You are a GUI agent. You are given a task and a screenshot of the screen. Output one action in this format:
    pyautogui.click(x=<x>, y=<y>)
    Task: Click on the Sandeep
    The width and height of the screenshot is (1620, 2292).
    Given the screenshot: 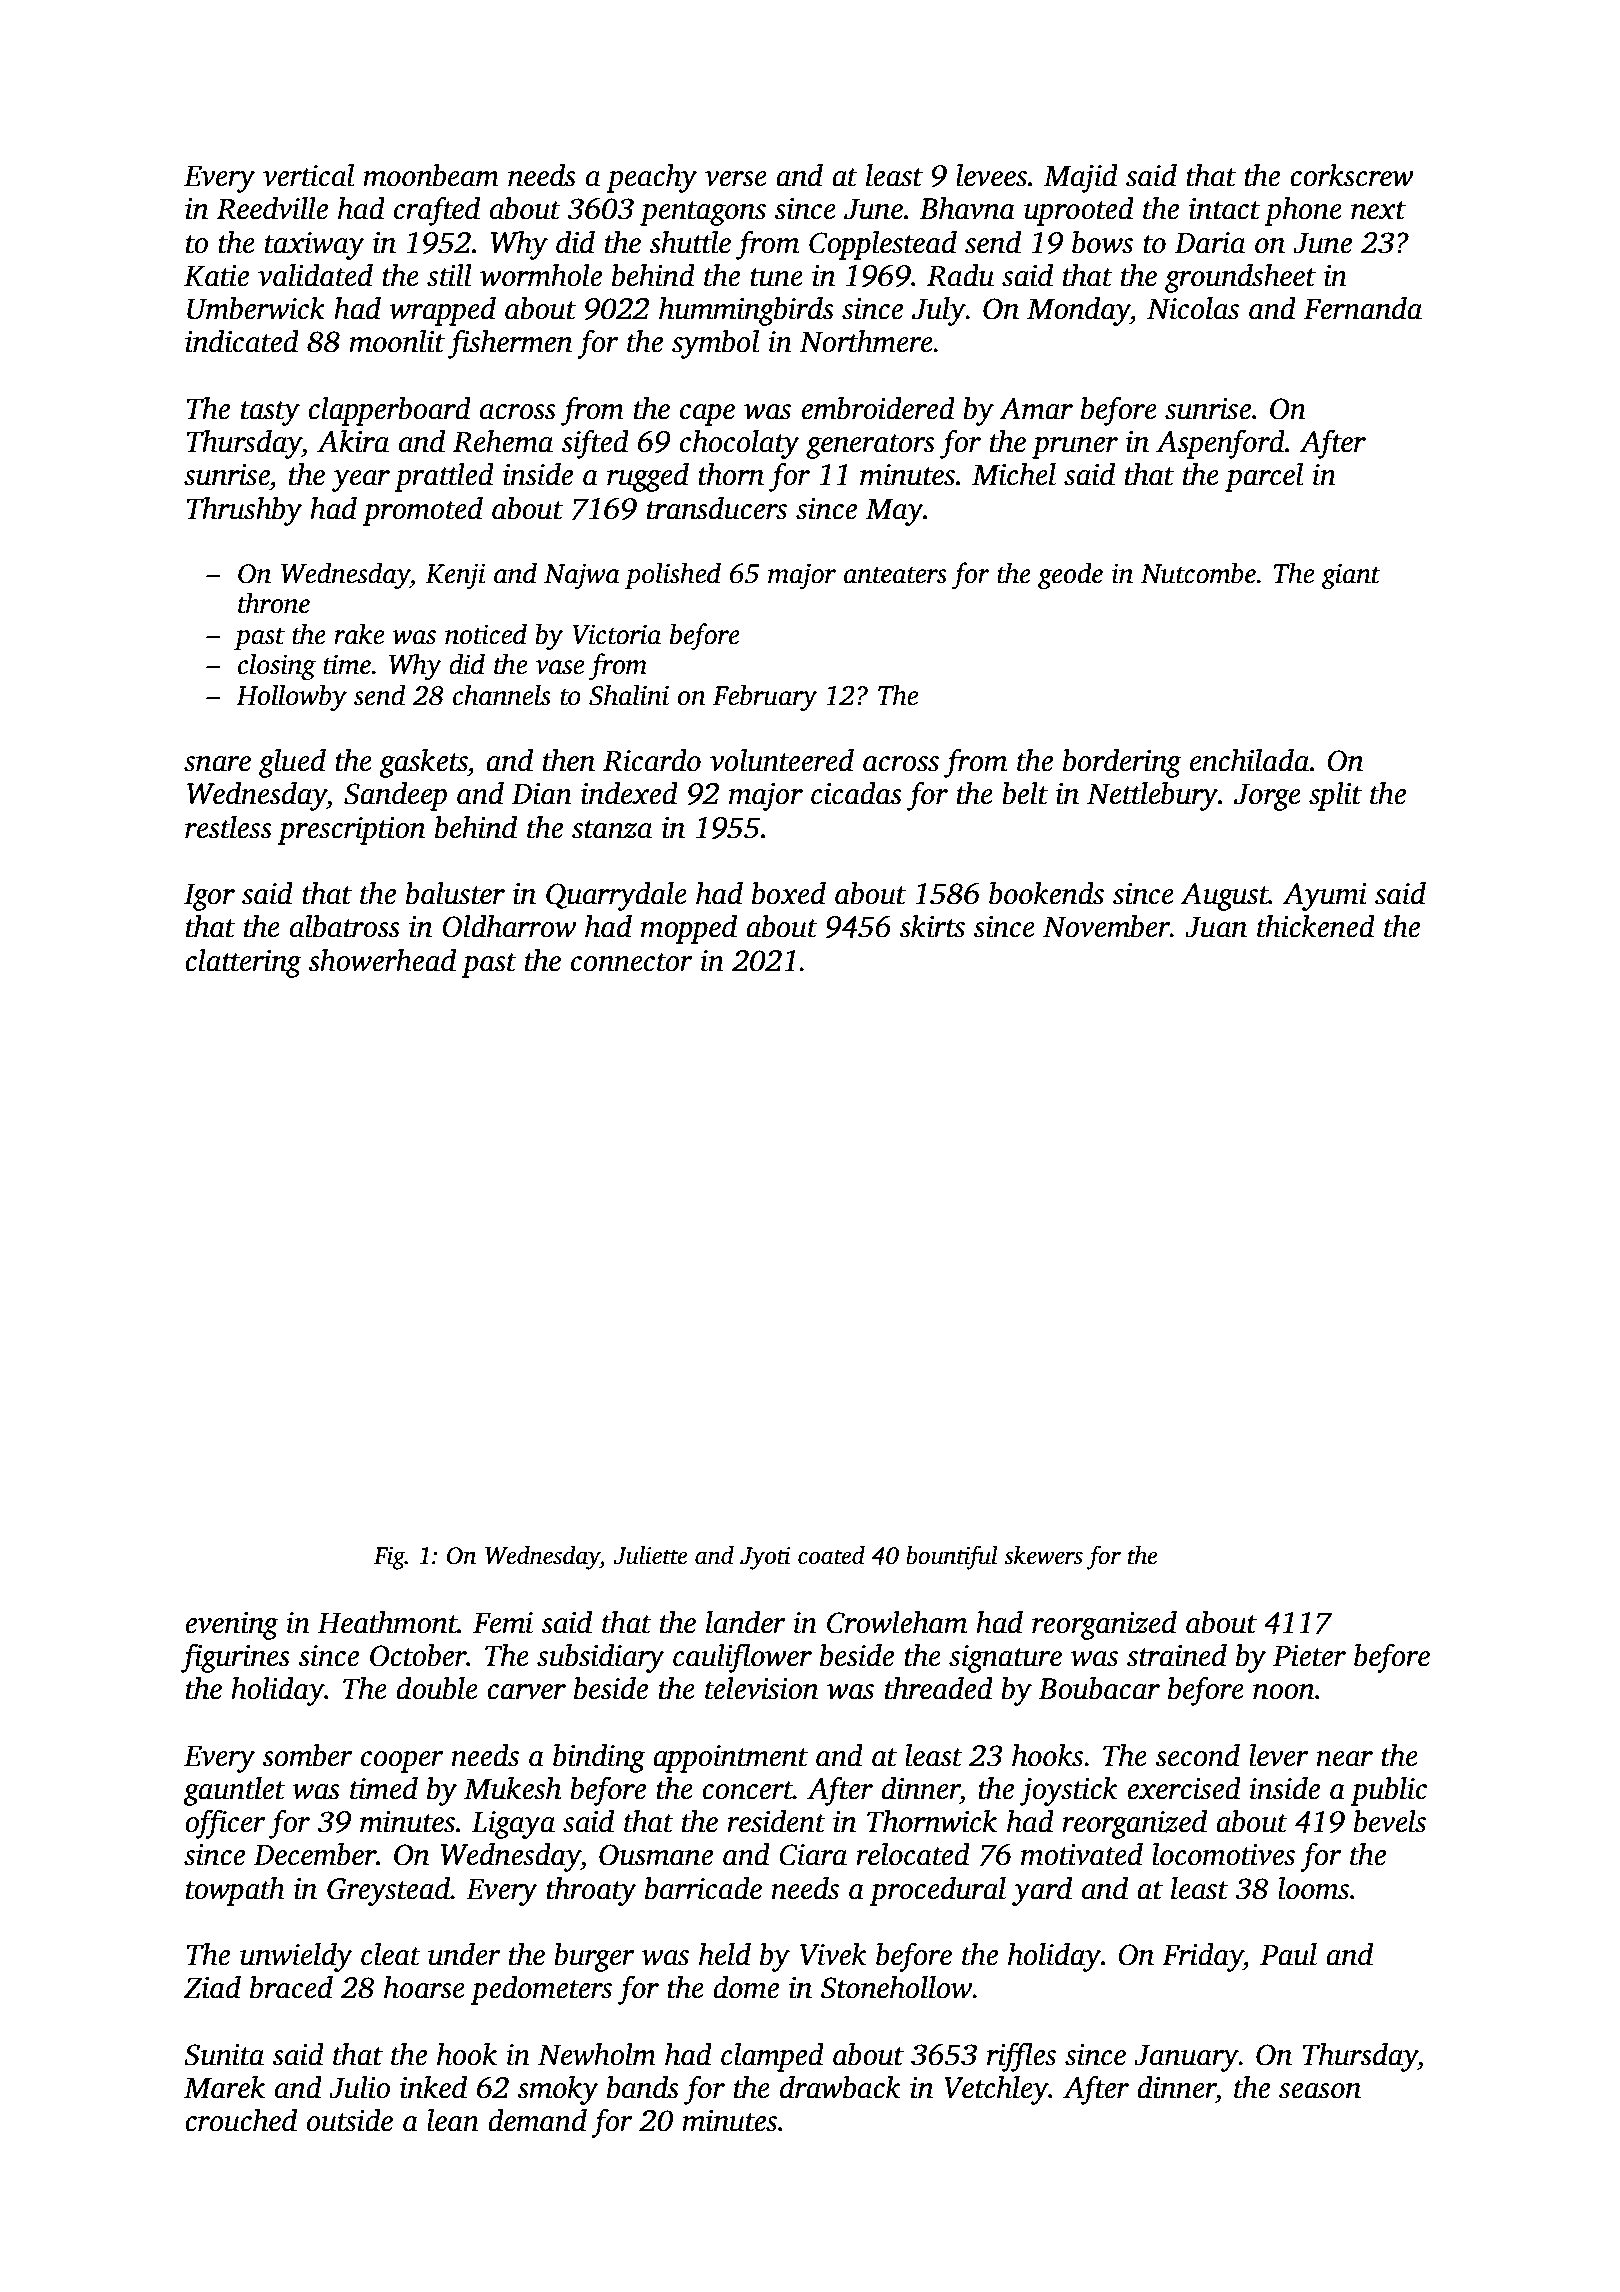 What is the action you would take?
    pyautogui.click(x=395, y=796)
